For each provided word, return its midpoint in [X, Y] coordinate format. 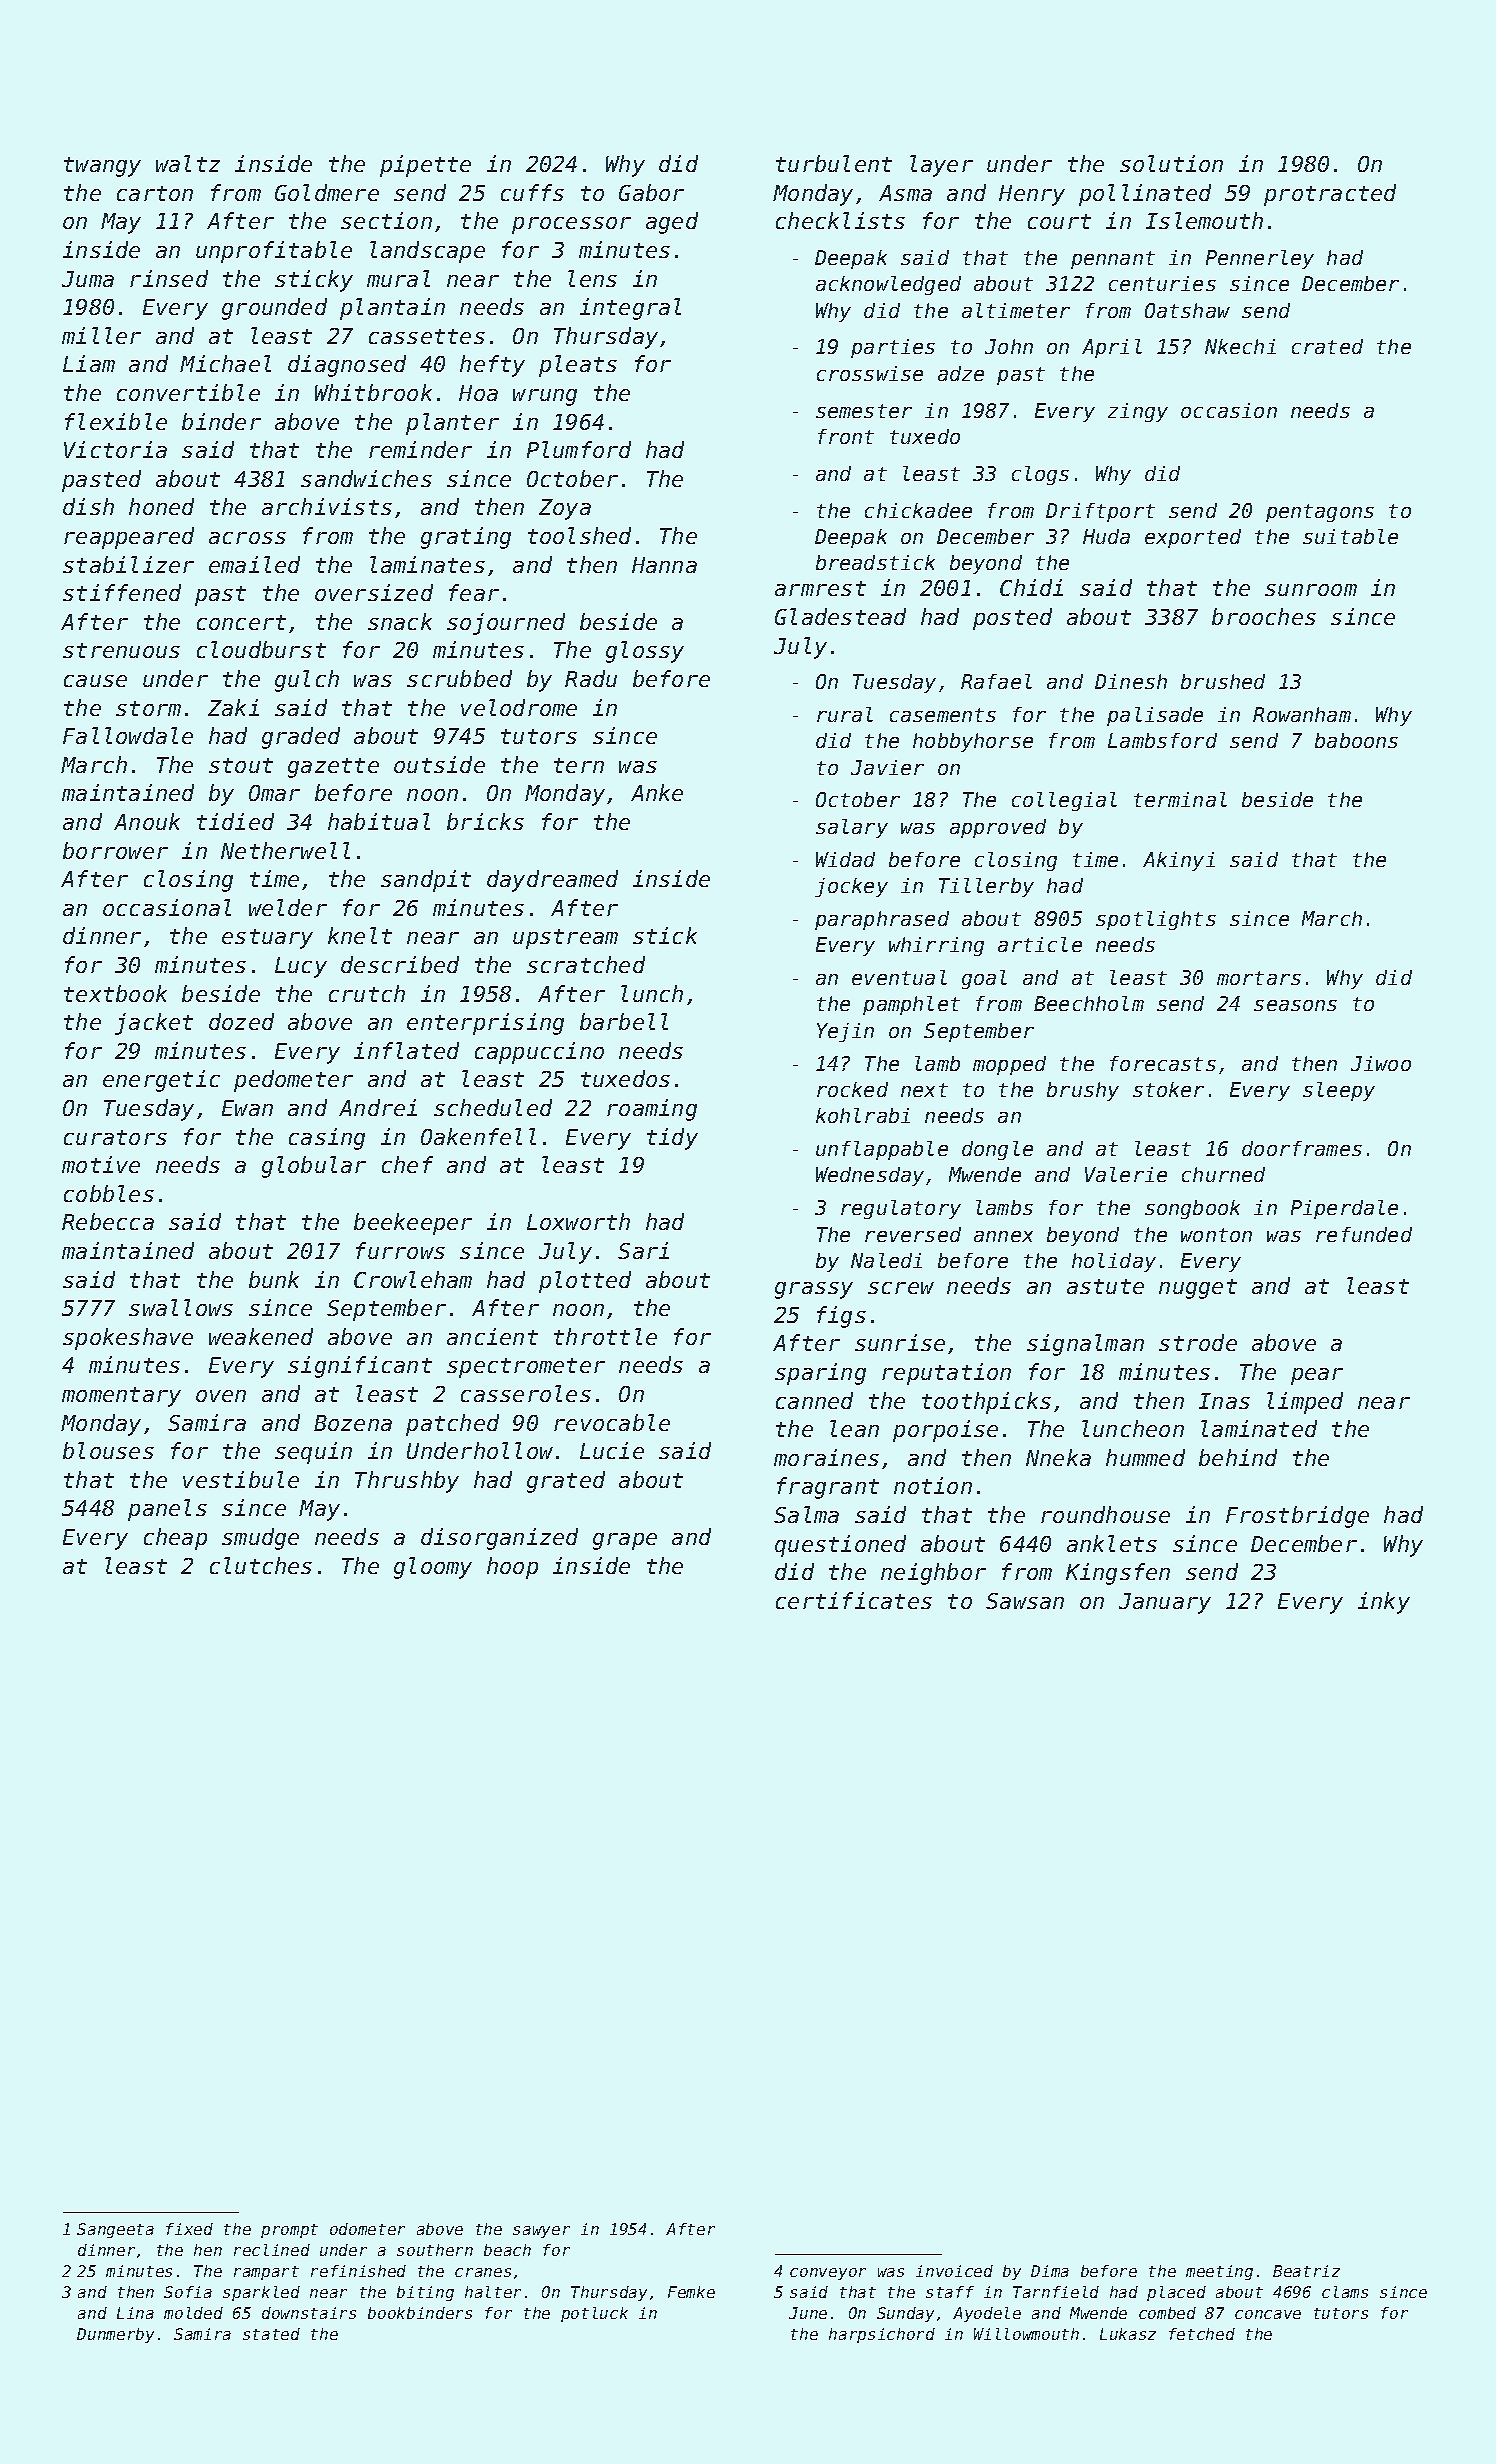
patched [452, 1425]
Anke [657, 792]
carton [155, 193]
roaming [652, 1110]
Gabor [651, 192]
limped [1305, 1403]
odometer [367, 2229]
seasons [1295, 1005]
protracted [1330, 195]
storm [148, 708]
